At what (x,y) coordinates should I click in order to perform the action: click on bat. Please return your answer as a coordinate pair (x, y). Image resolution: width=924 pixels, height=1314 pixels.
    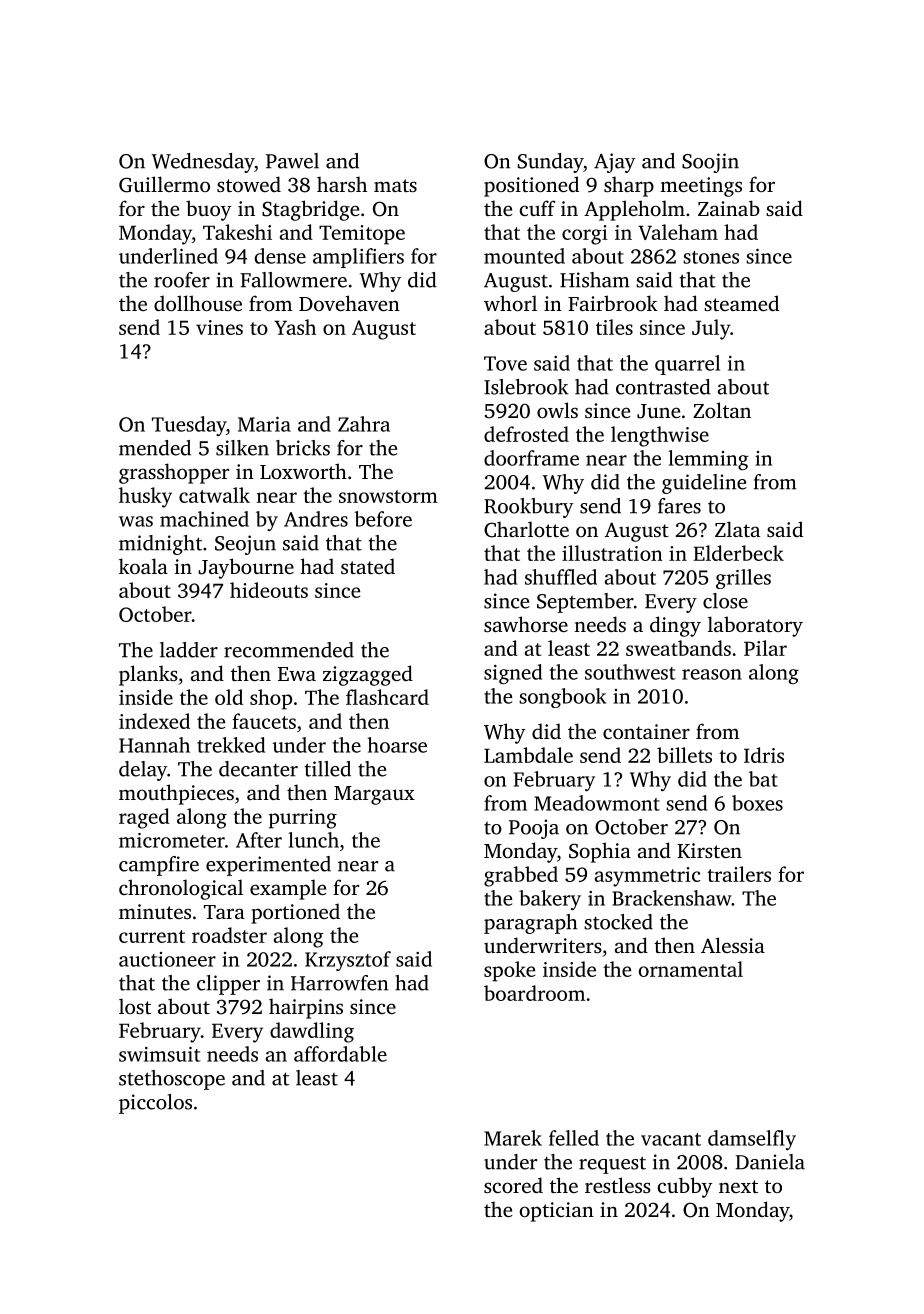
    Looking at the image, I should click on (763, 779).
